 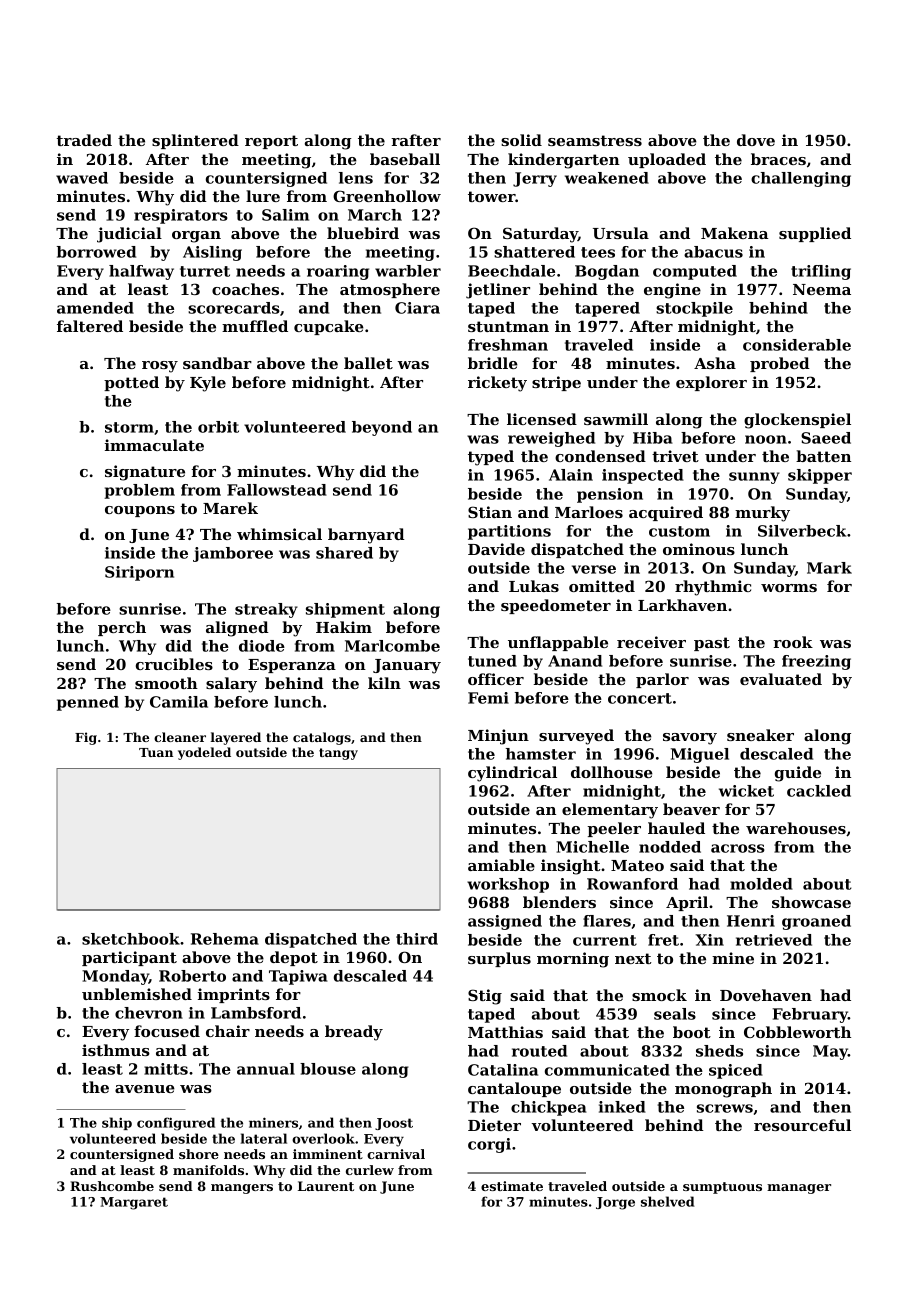 What do you see at coordinates (137, 994) in the page?
I see `unblemished` at bounding box center [137, 994].
